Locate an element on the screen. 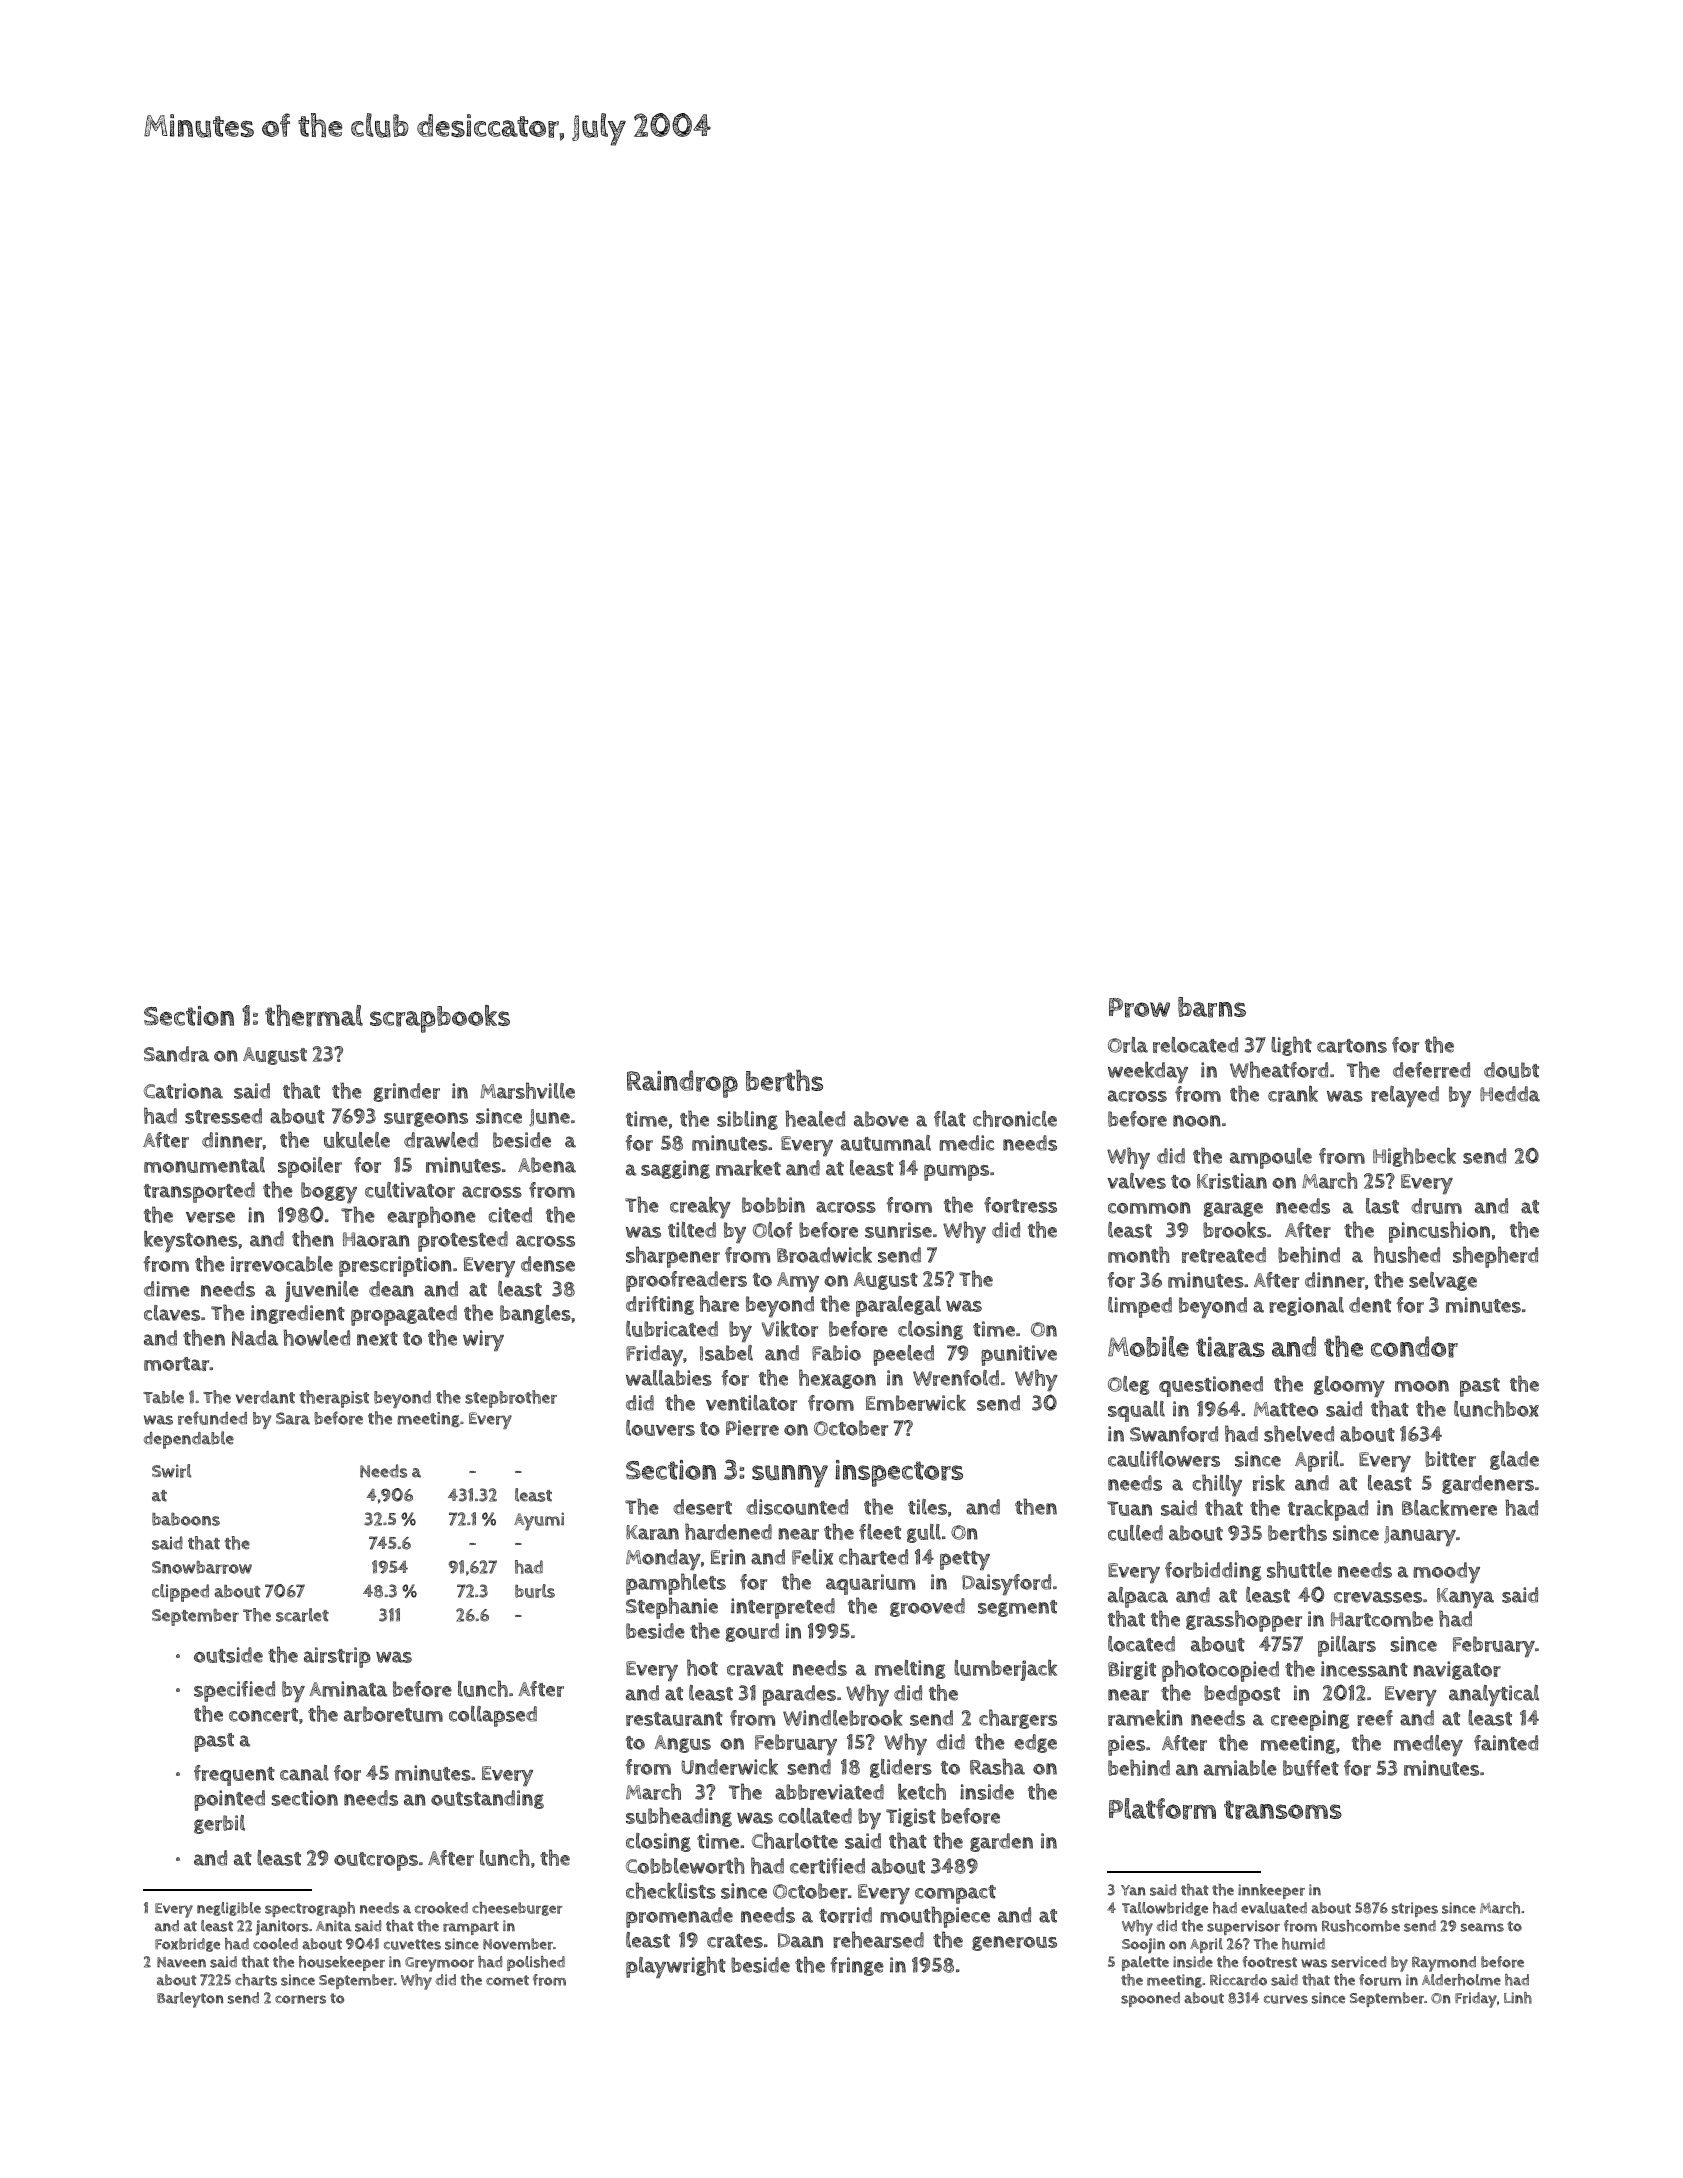 This screenshot has height=2178, width=1683. Broadwick is located at coordinates (824, 1255).
